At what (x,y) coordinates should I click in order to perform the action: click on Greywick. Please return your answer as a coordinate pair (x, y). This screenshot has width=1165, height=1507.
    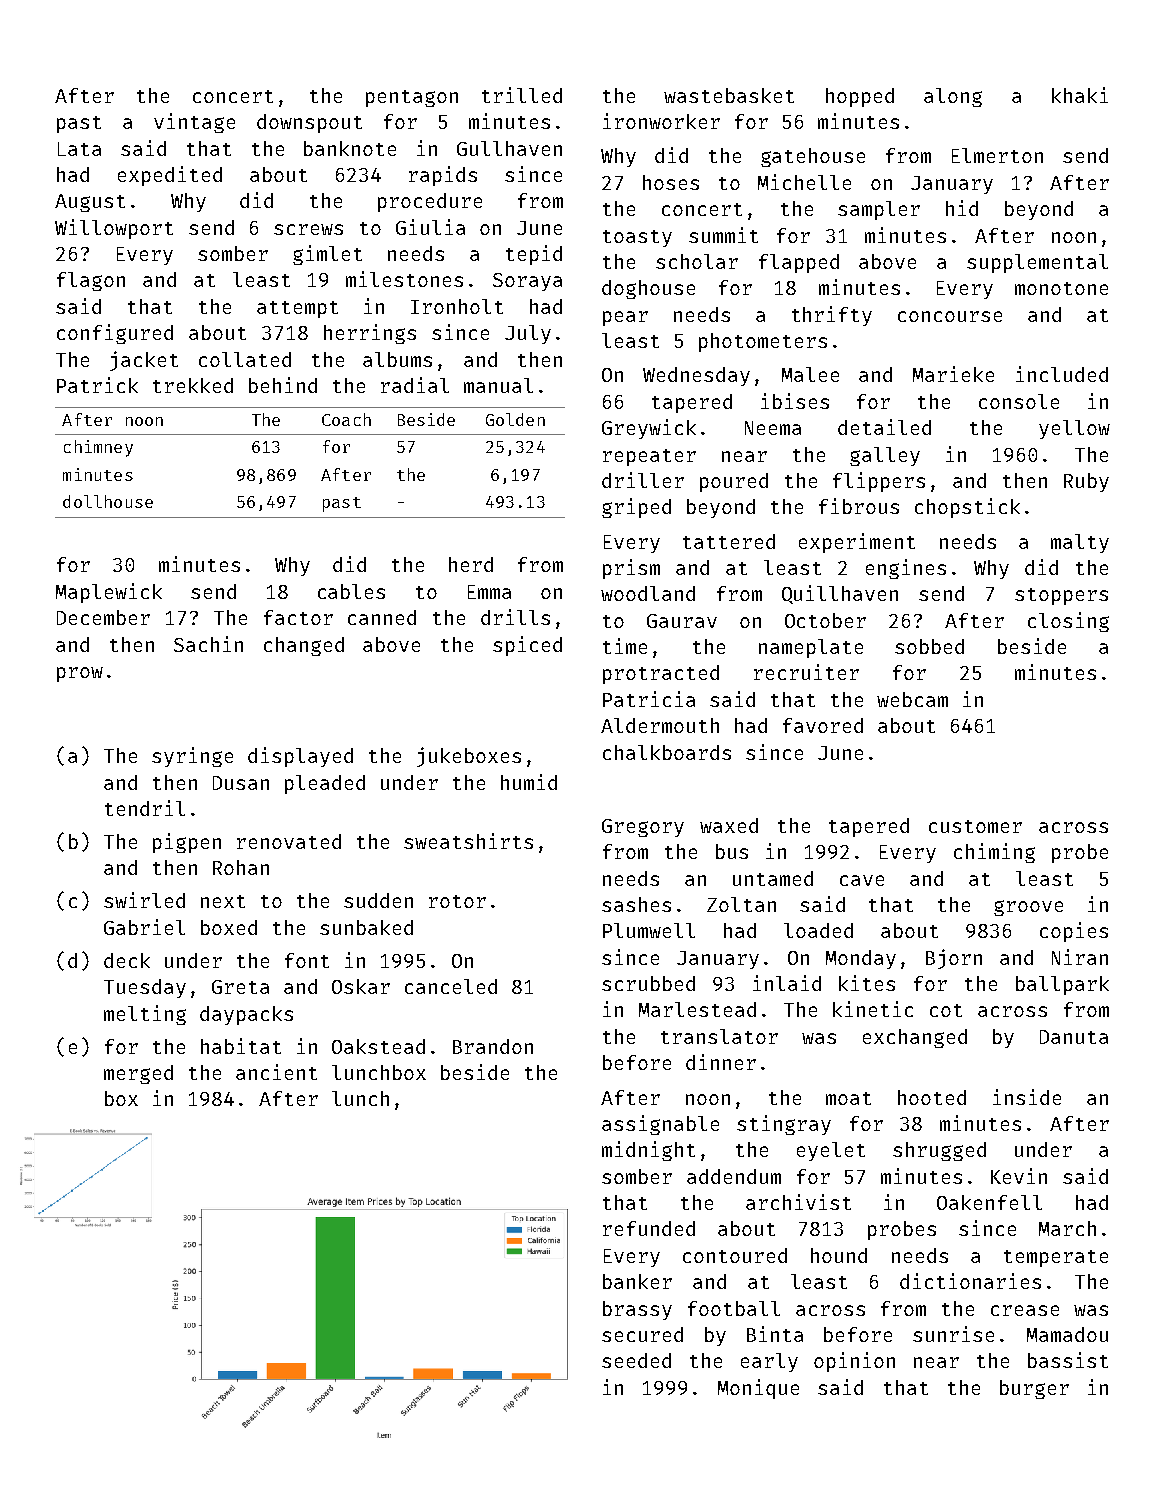
    Looking at the image, I should click on (649, 429).
